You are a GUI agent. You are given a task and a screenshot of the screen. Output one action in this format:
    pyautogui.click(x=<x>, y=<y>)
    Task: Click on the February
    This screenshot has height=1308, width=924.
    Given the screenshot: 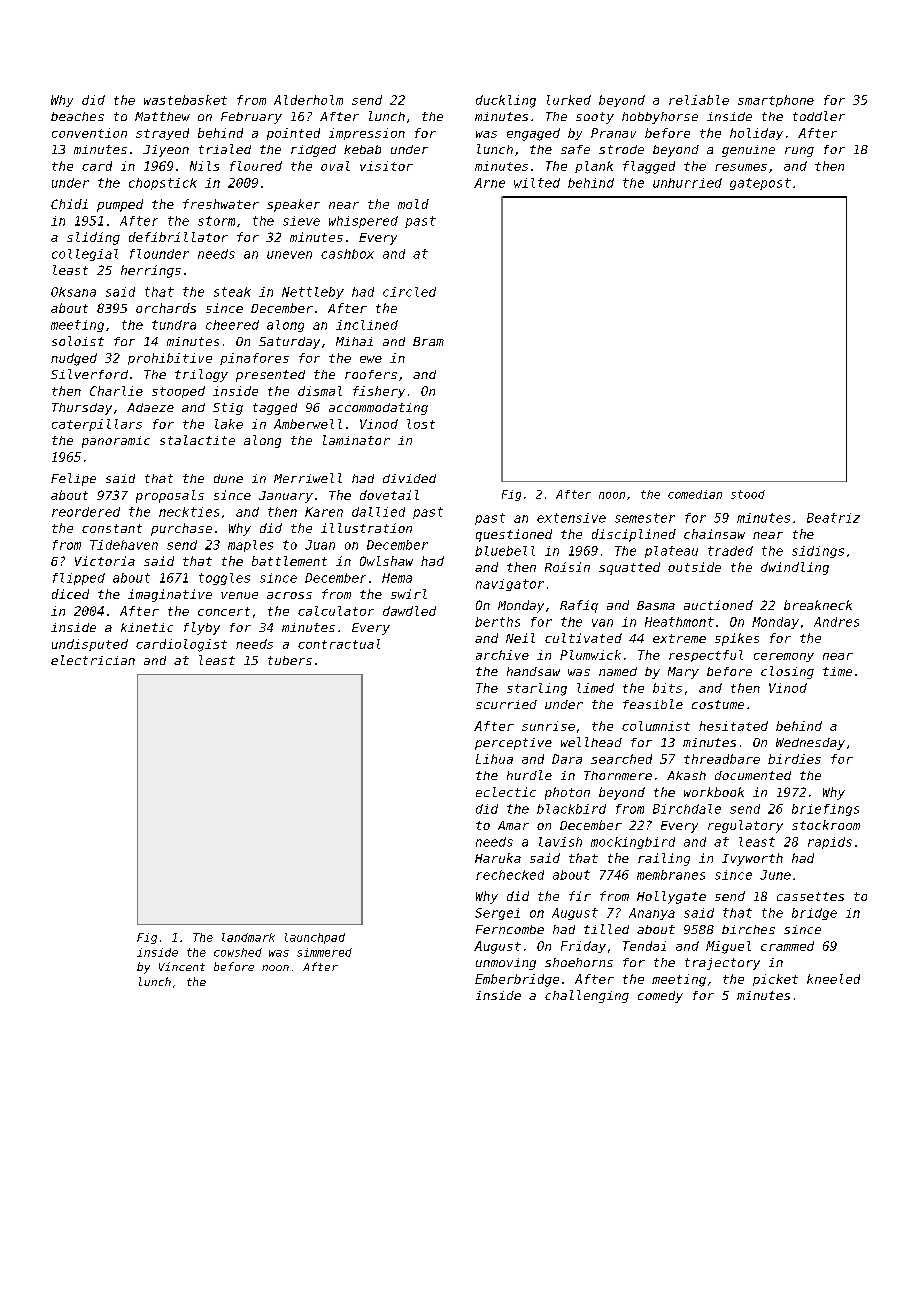 What is the action you would take?
    pyautogui.click(x=251, y=118)
